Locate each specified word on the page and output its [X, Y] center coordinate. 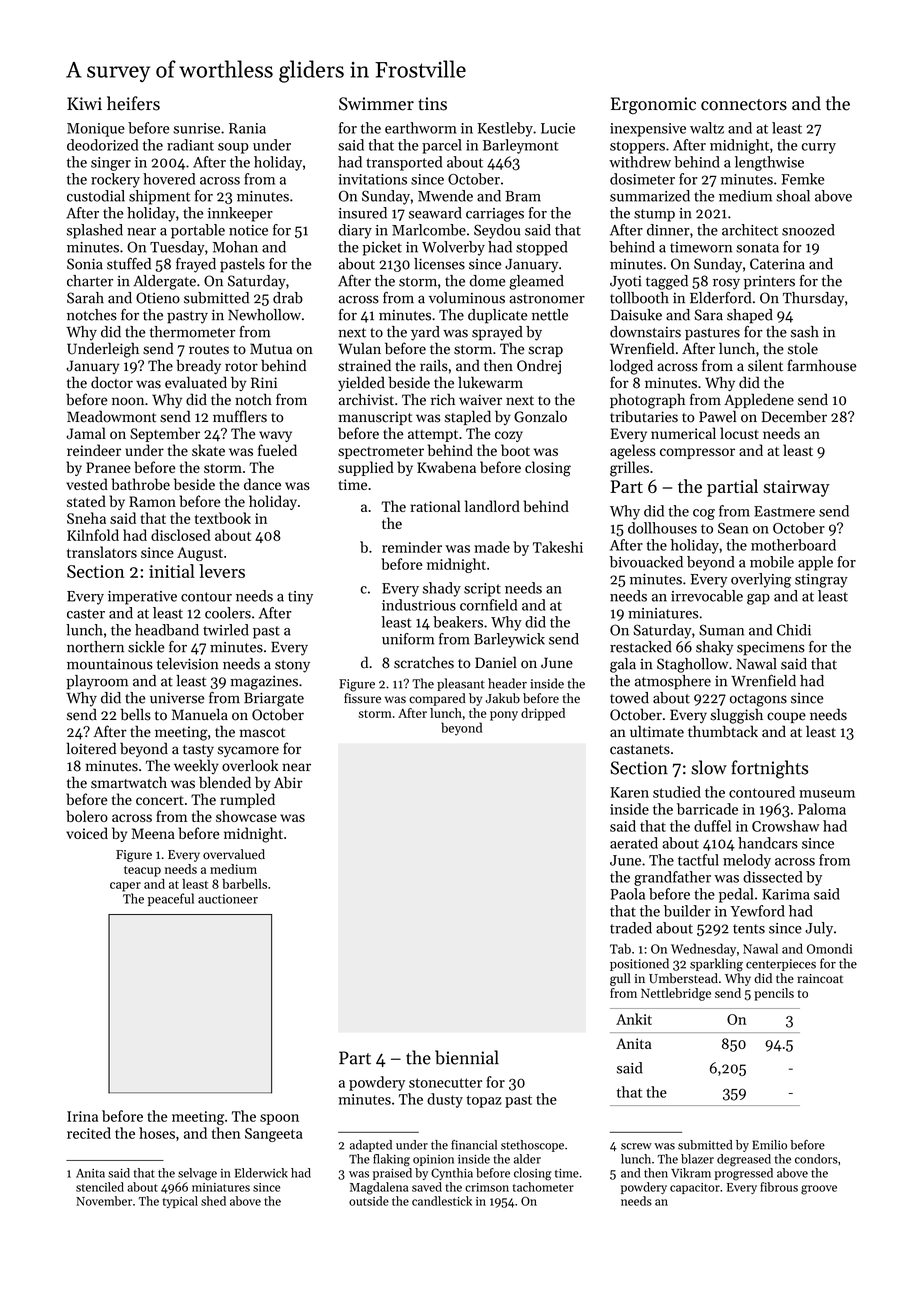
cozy [509, 436]
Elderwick [261, 1173]
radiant [190, 145]
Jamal [86, 433]
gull [620, 979]
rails [434, 365]
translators [102, 552]
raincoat [820, 979]
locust [739, 433]
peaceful [171, 899]
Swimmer [376, 104]
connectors [744, 105]
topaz [484, 1101]
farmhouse [822, 365]
